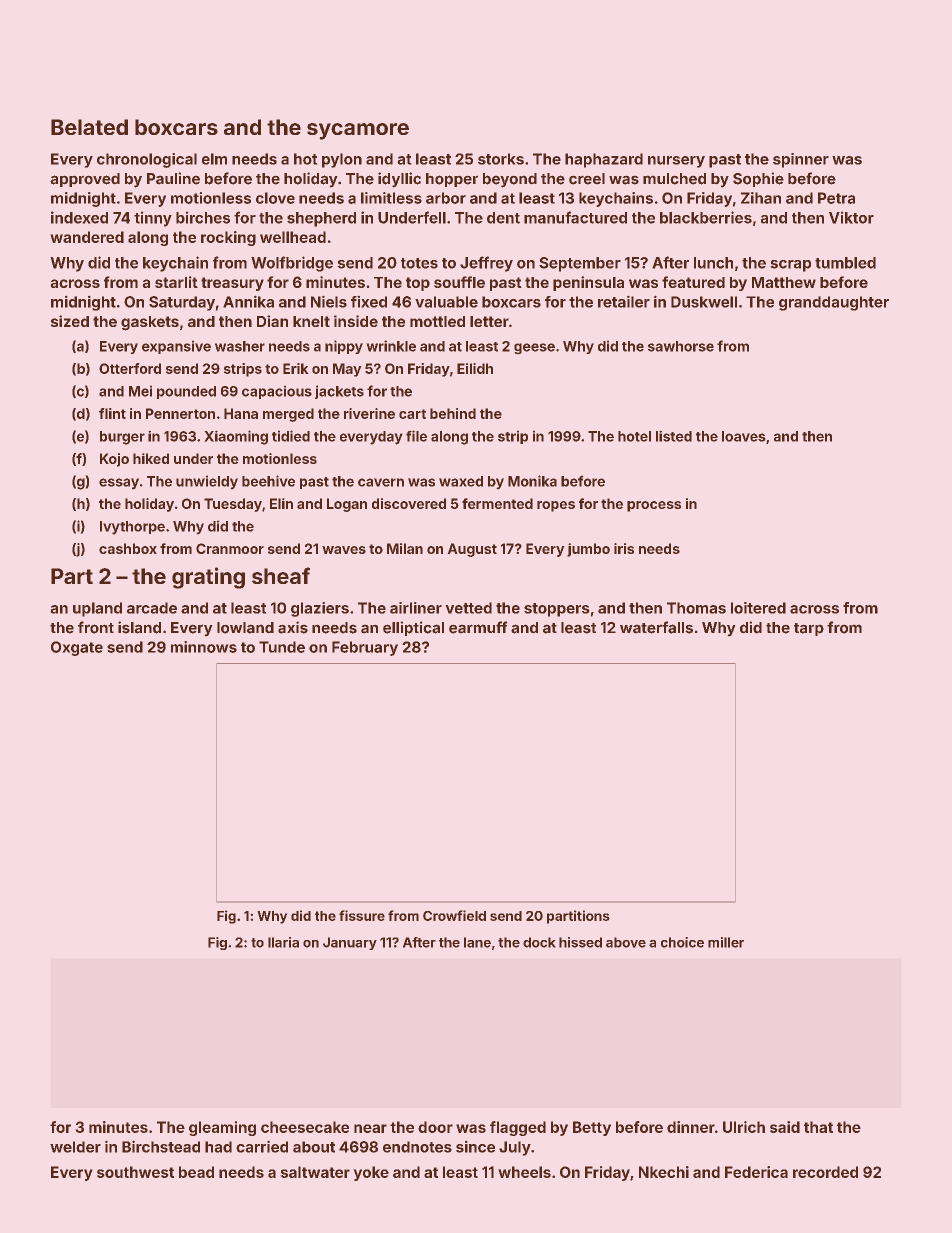 The width and height of the screenshot is (952, 1233). What do you see at coordinates (413, 628) in the screenshot?
I see `elliptical` at bounding box center [413, 628].
